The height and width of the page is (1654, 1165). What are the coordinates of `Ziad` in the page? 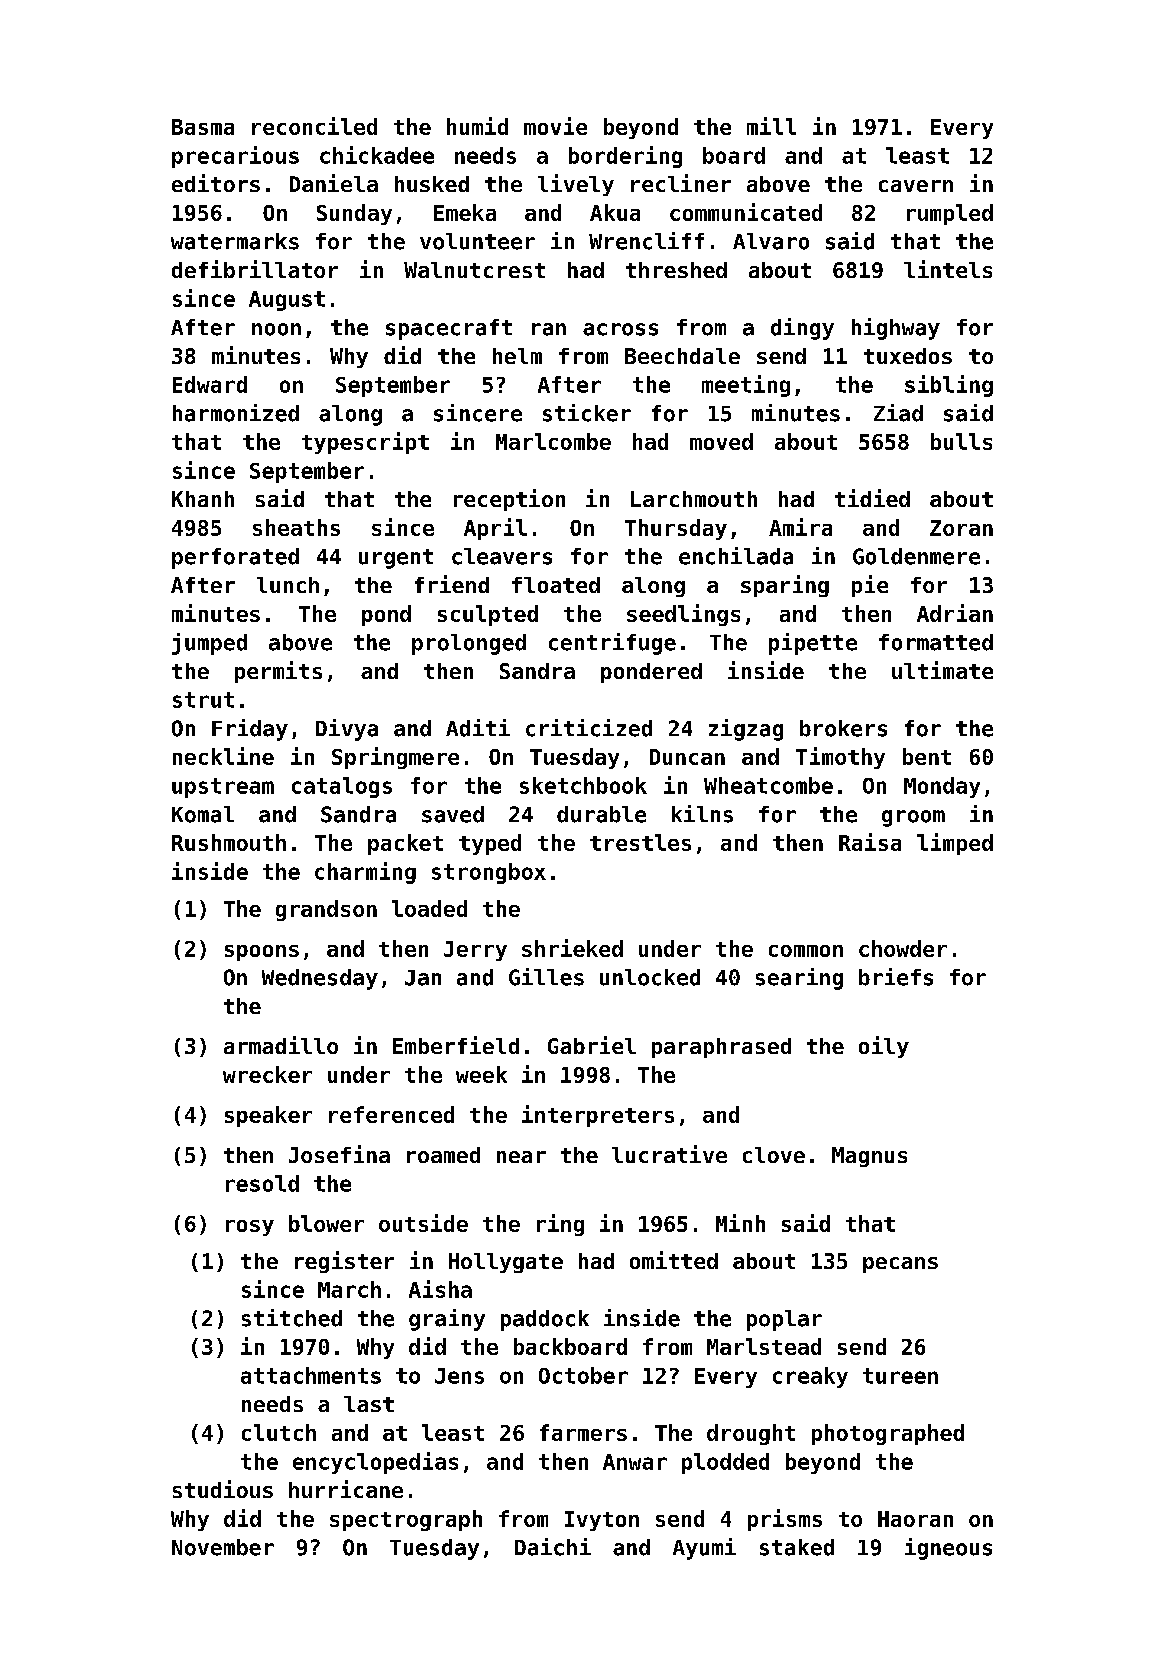 It's located at (898, 413).
